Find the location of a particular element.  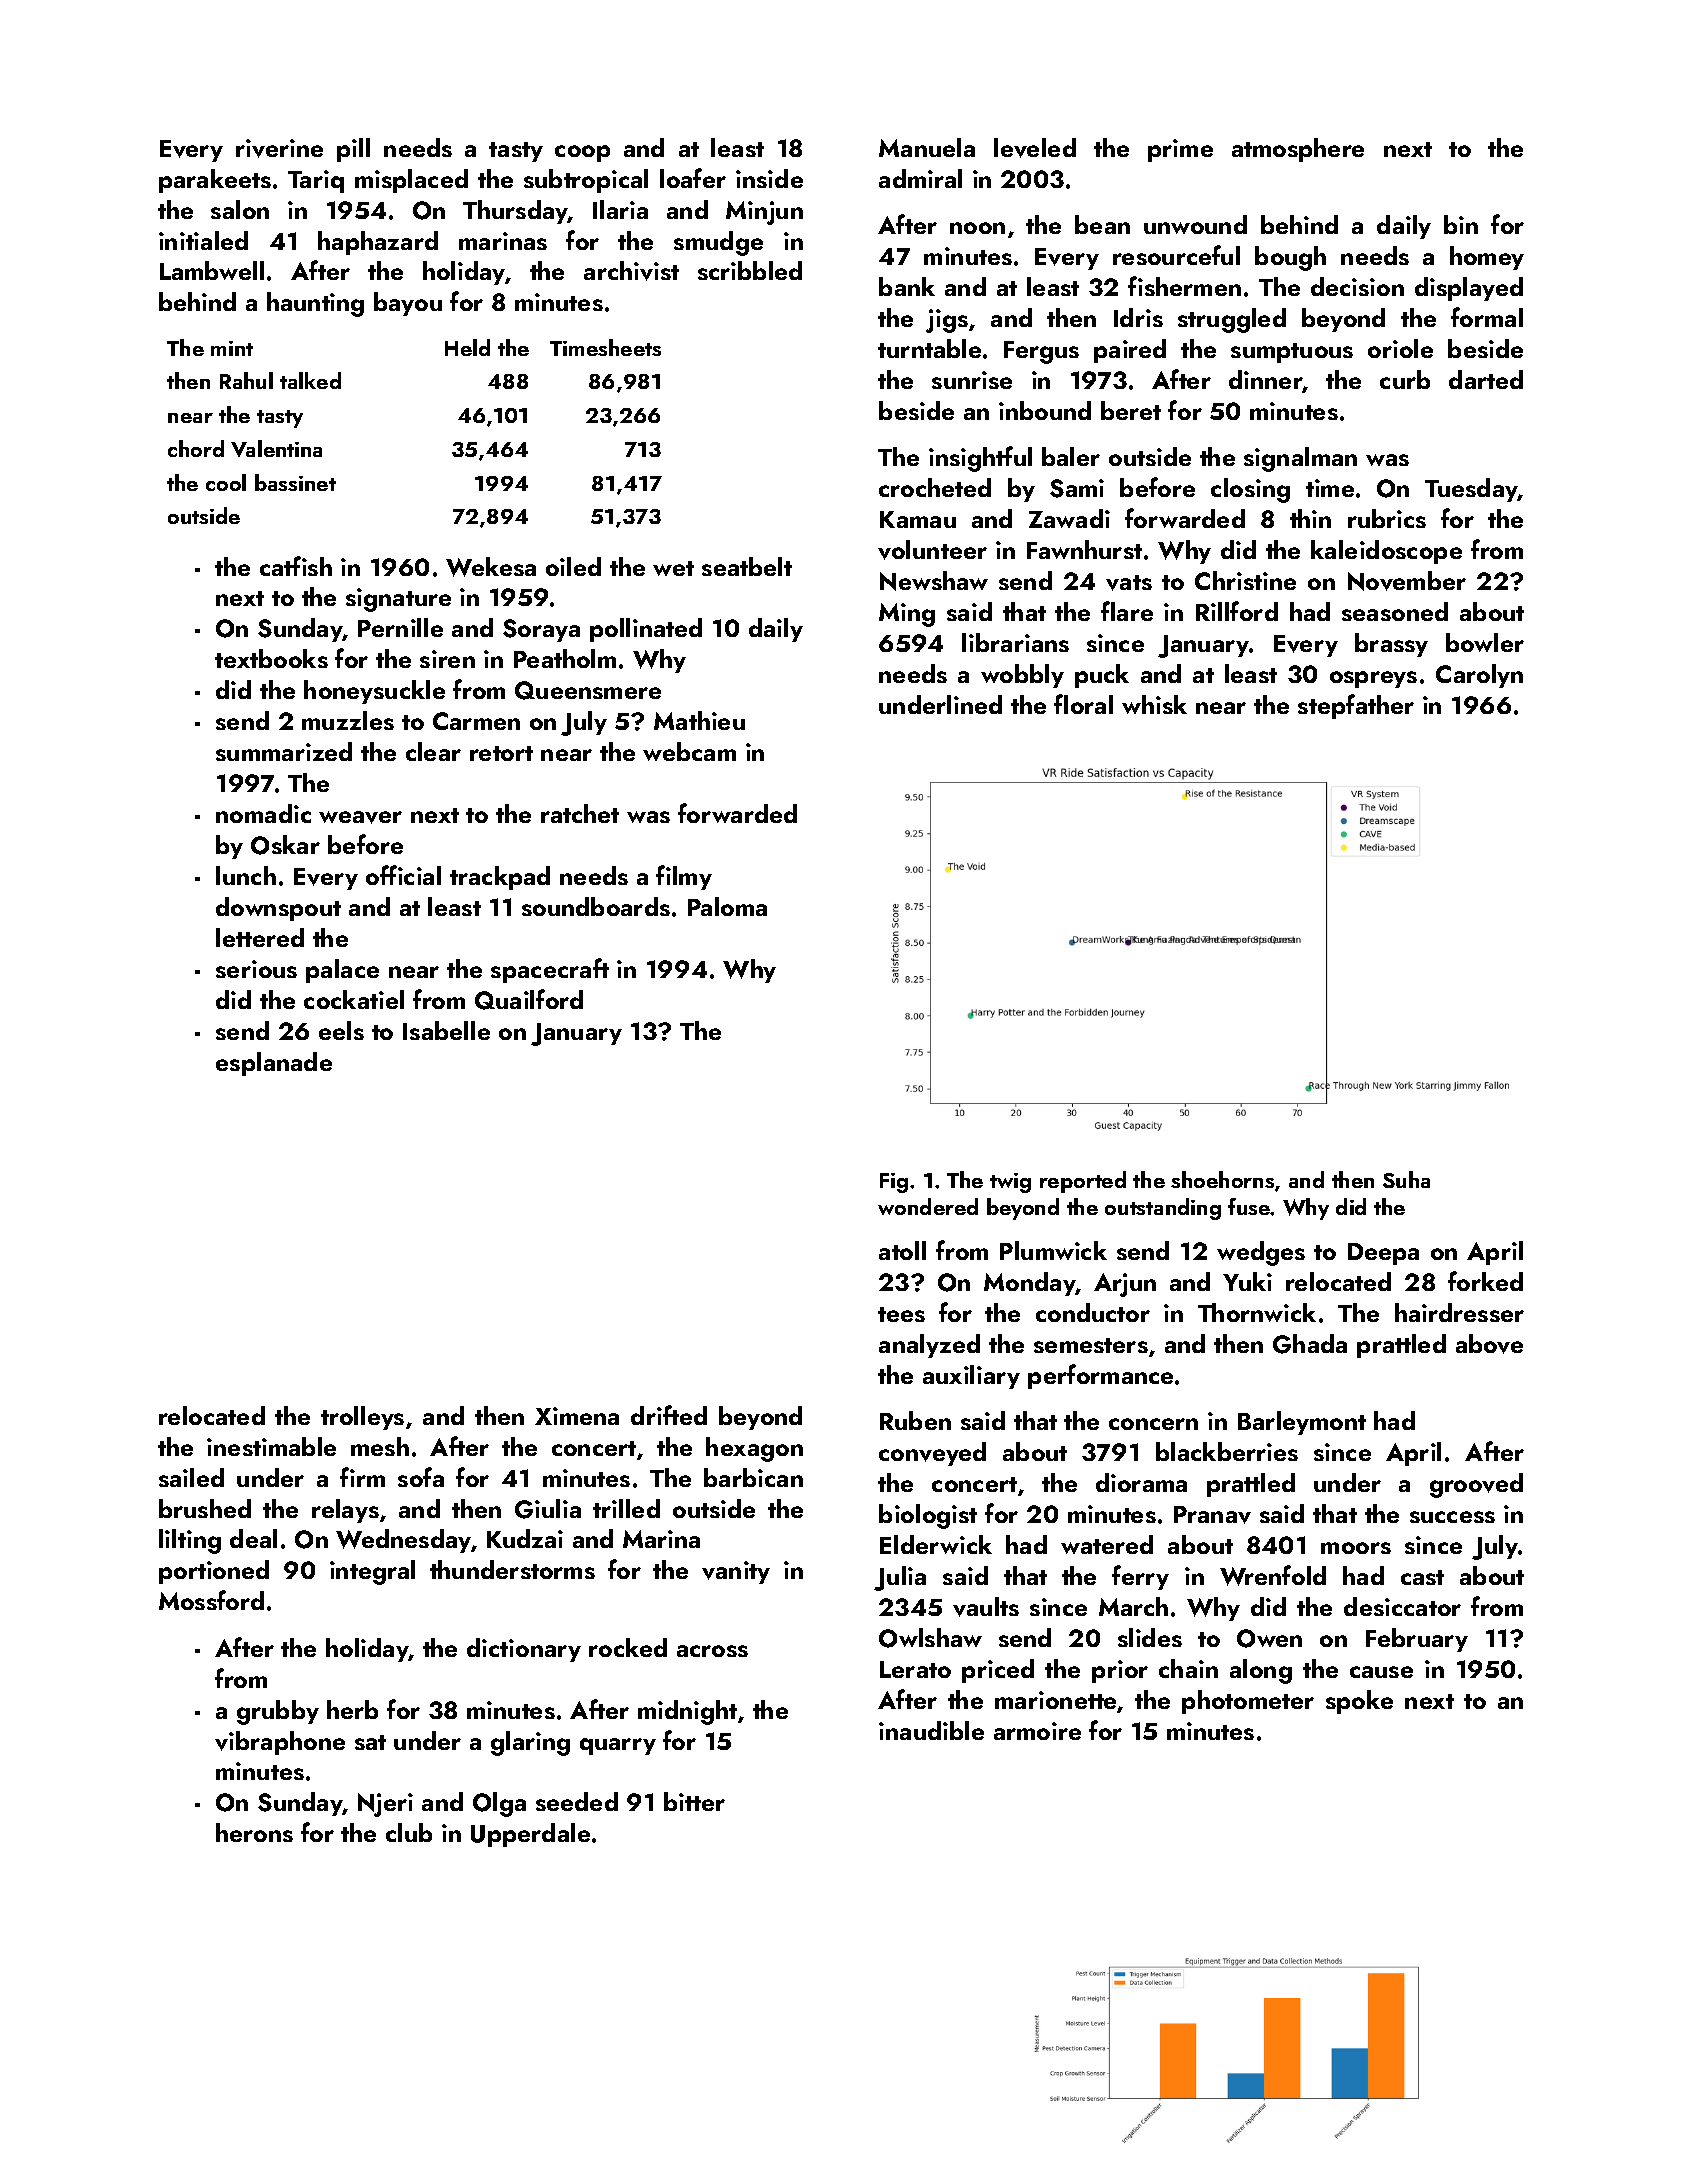

pill is located at coordinates (353, 150).
